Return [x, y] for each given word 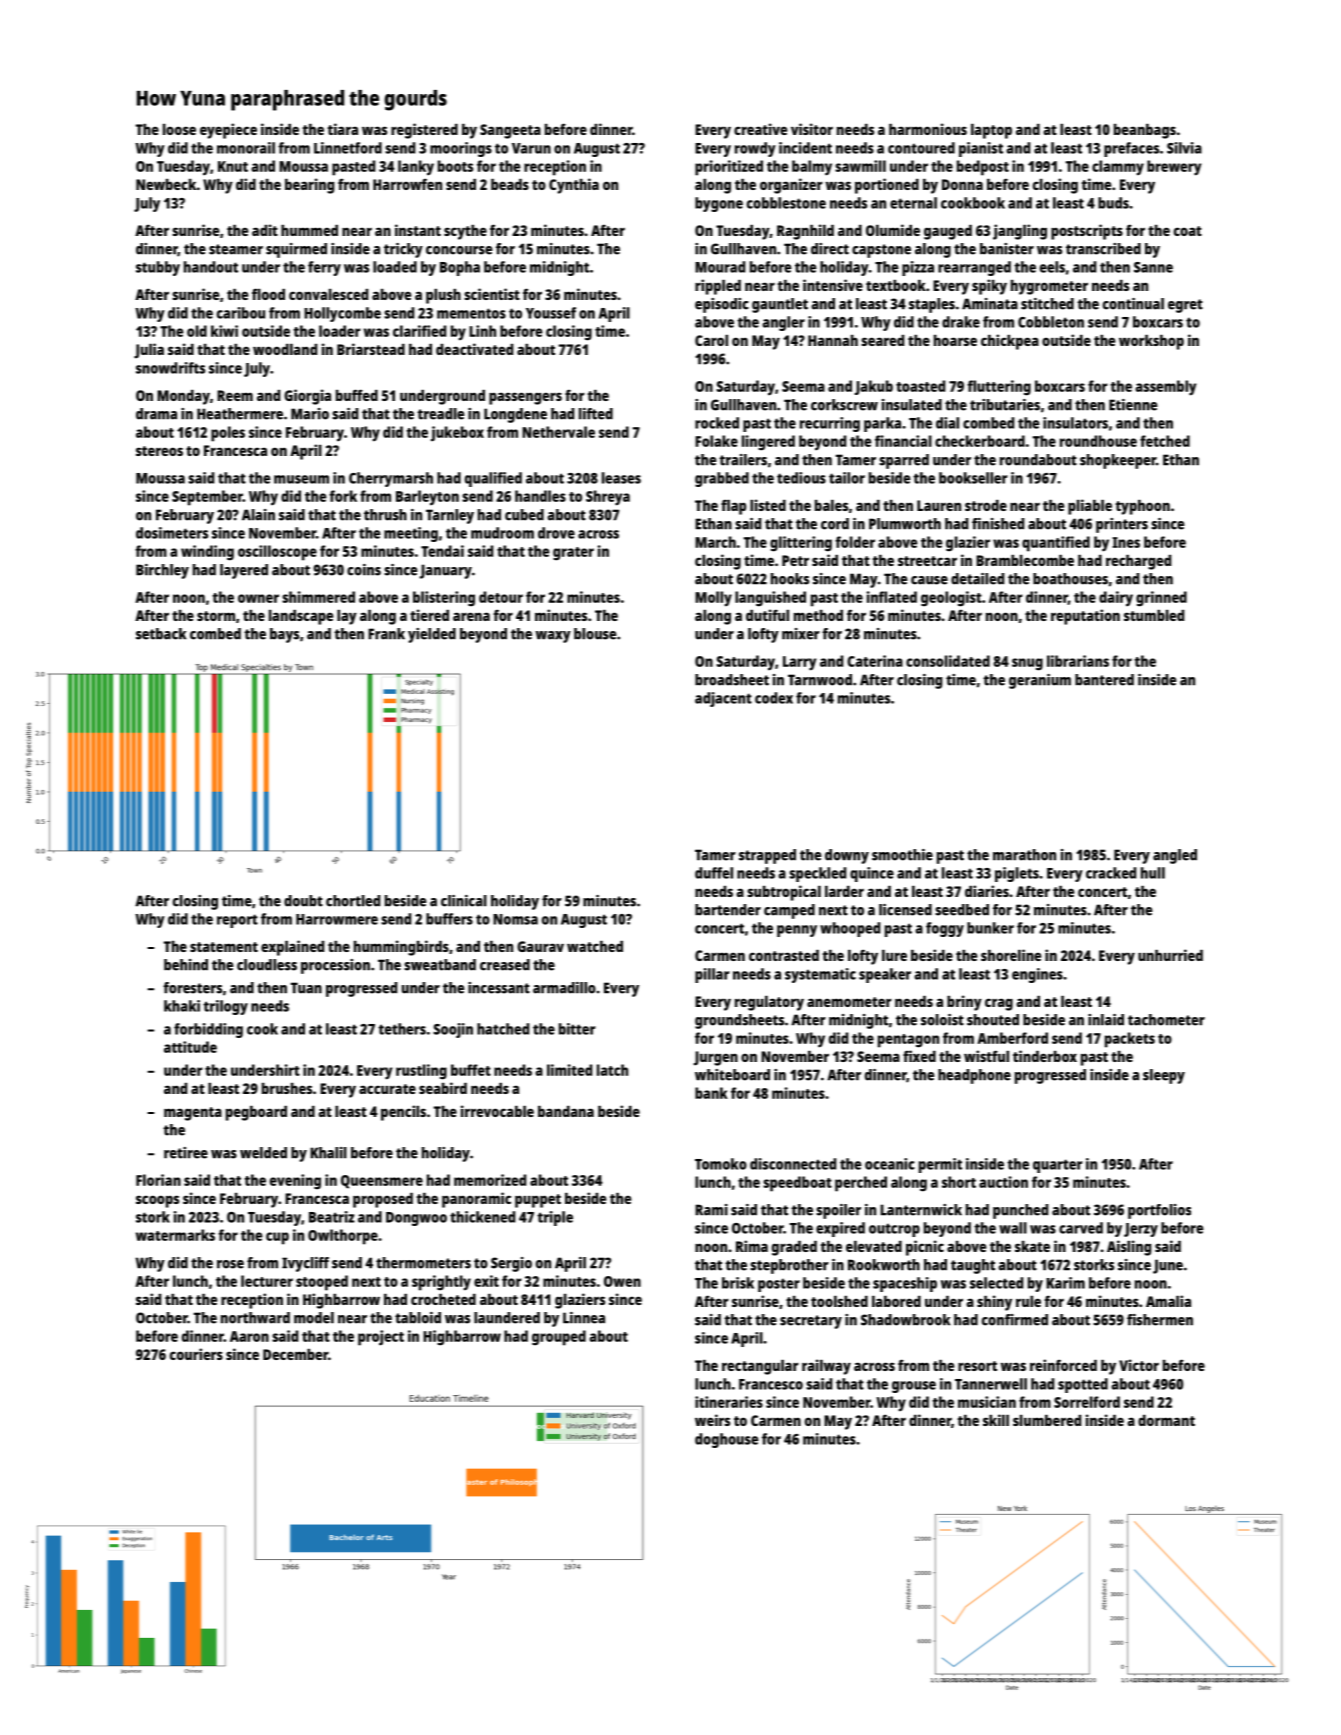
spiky [989, 287]
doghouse [727, 1440]
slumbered [1047, 1420]
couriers [196, 1354]
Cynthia [574, 186]
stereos [159, 451]
